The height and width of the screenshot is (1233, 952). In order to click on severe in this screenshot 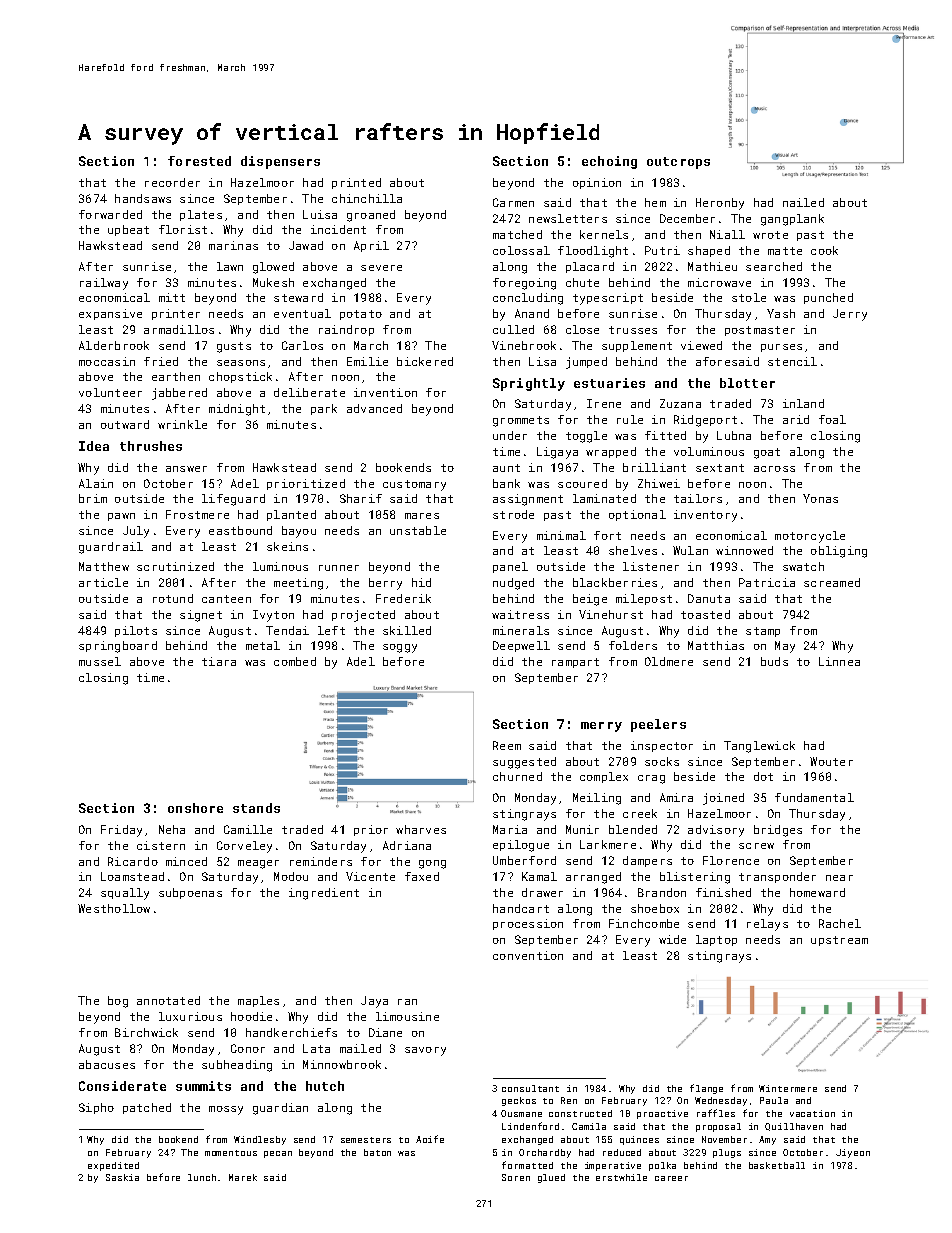, I will do `click(381, 268)`.
